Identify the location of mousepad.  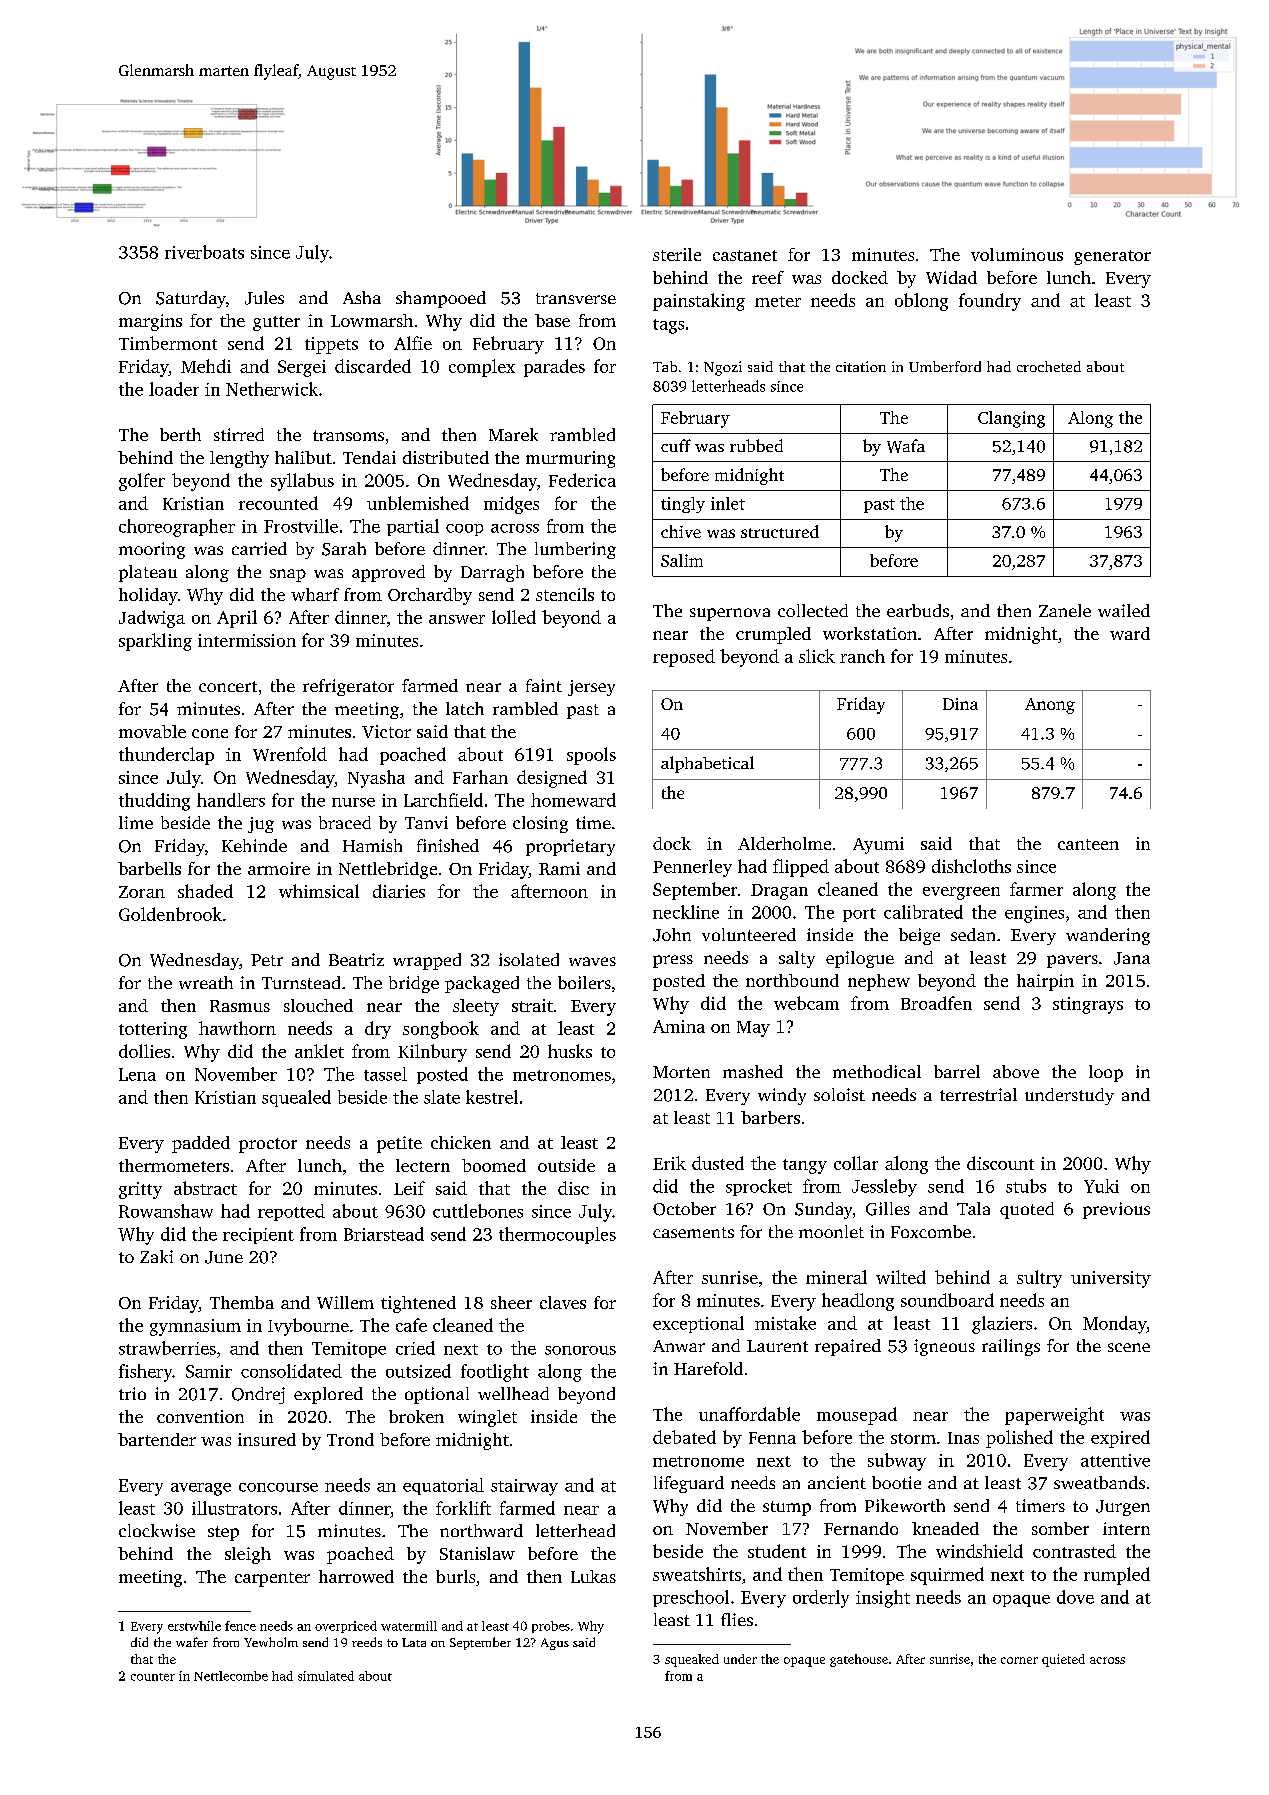
(857, 1416).
